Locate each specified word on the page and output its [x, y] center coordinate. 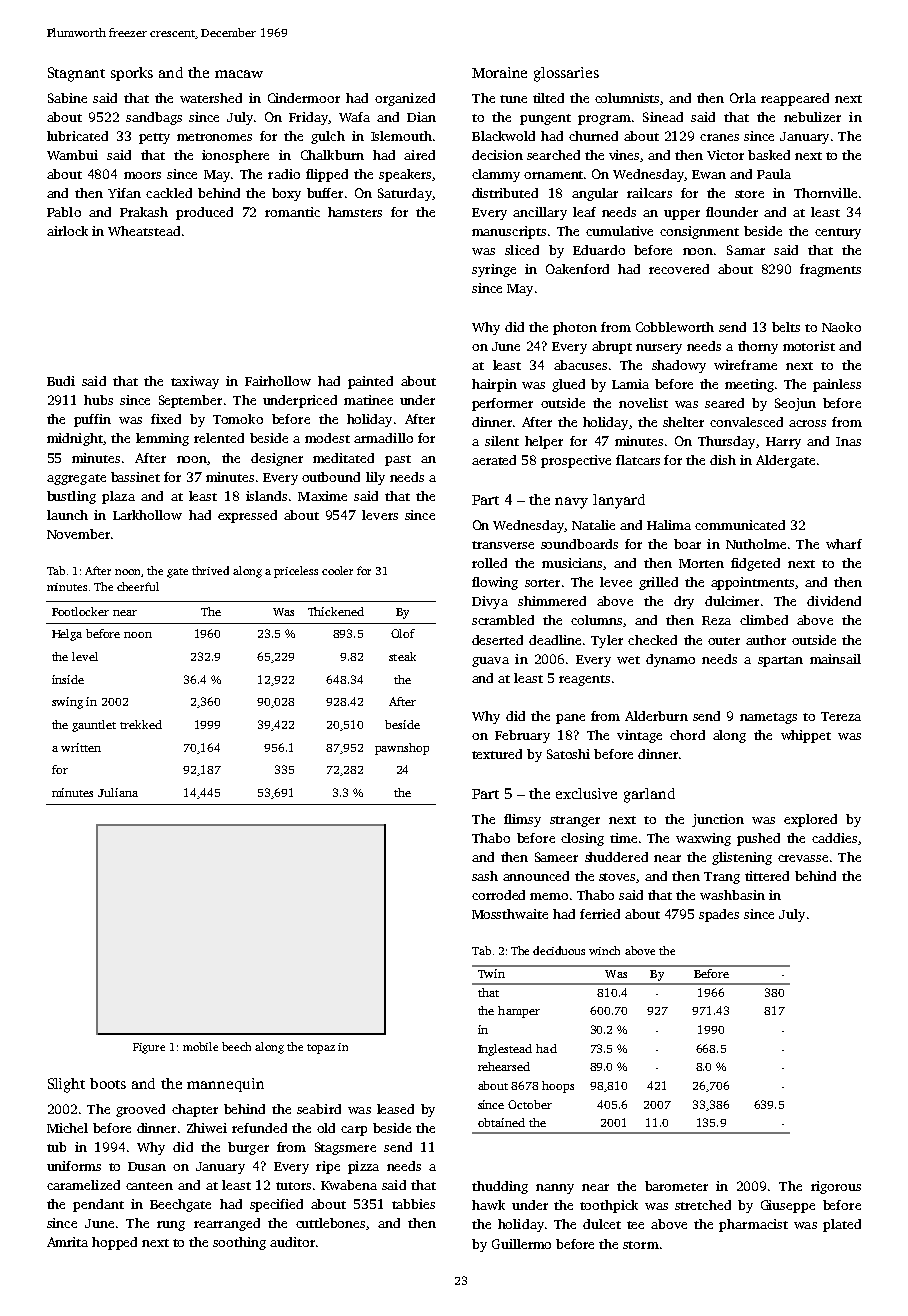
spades [719, 915]
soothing [239, 1243]
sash [485, 876]
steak [402, 656]
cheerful [138, 586]
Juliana [118, 792]
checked [652, 640]
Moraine [499, 72]
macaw [239, 74]
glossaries [566, 74]
